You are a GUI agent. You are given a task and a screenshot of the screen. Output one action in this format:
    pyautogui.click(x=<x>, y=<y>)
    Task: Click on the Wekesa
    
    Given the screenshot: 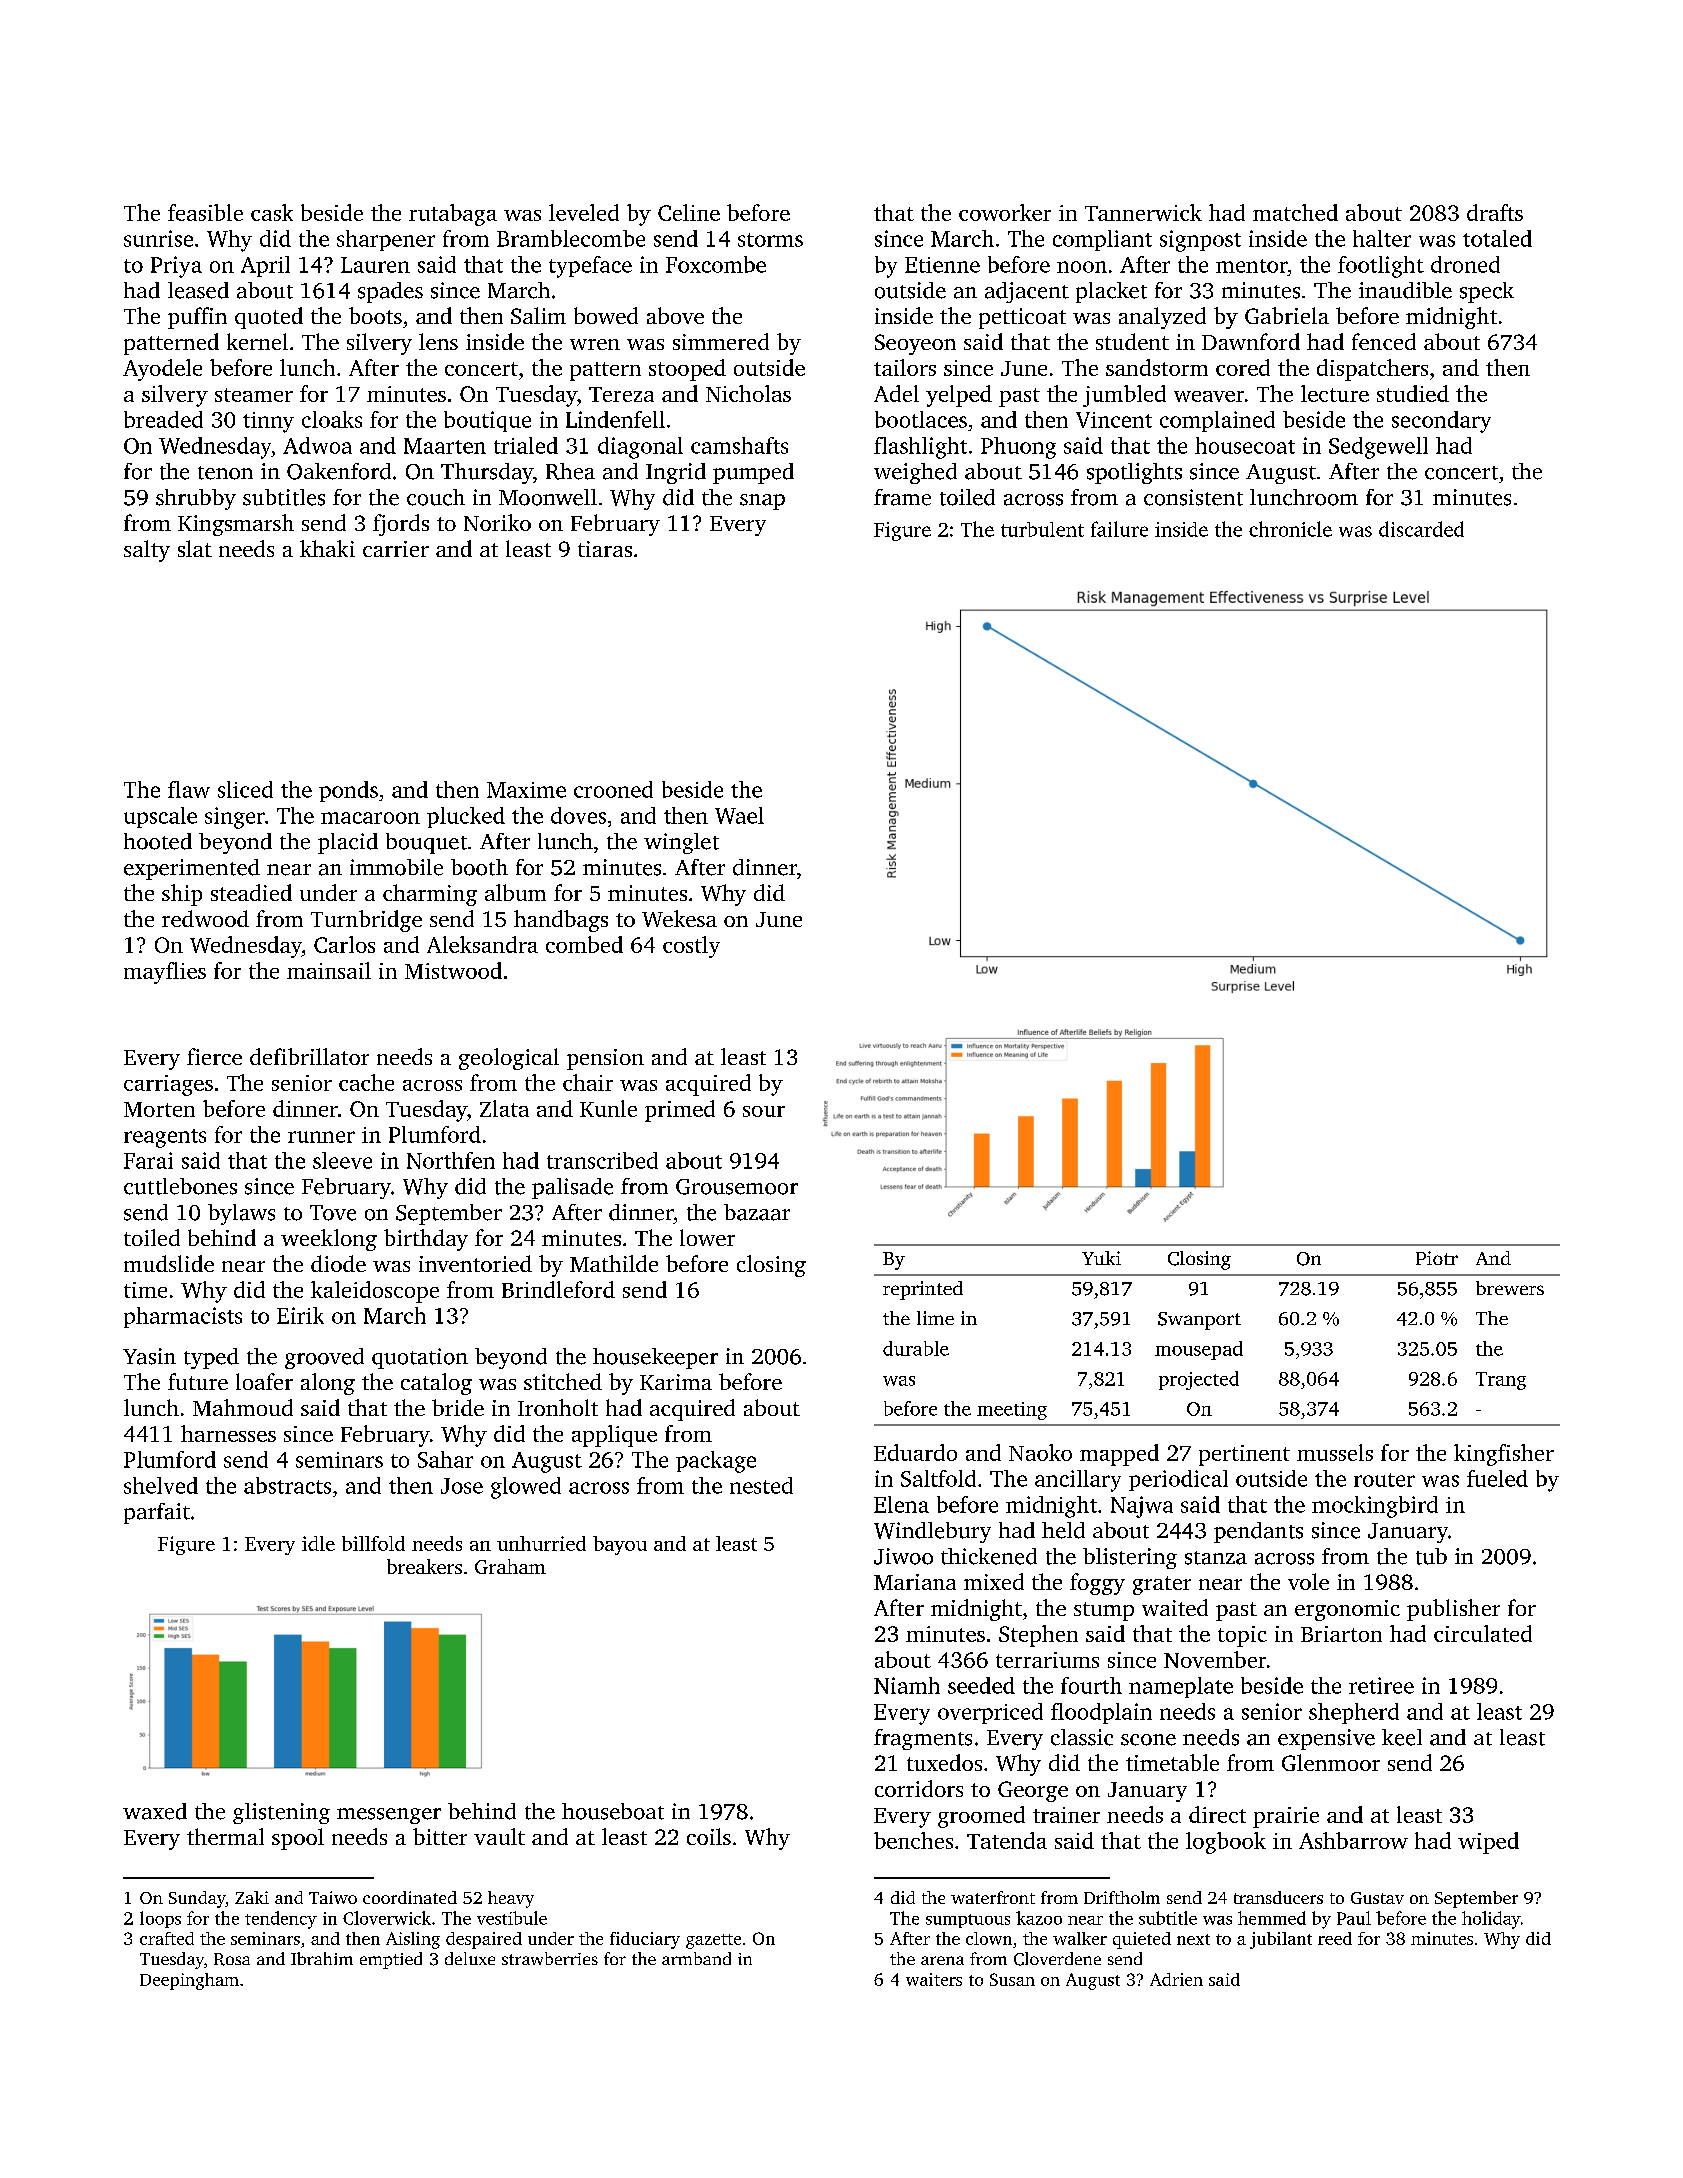 What is the action you would take?
    pyautogui.click(x=679, y=918)
